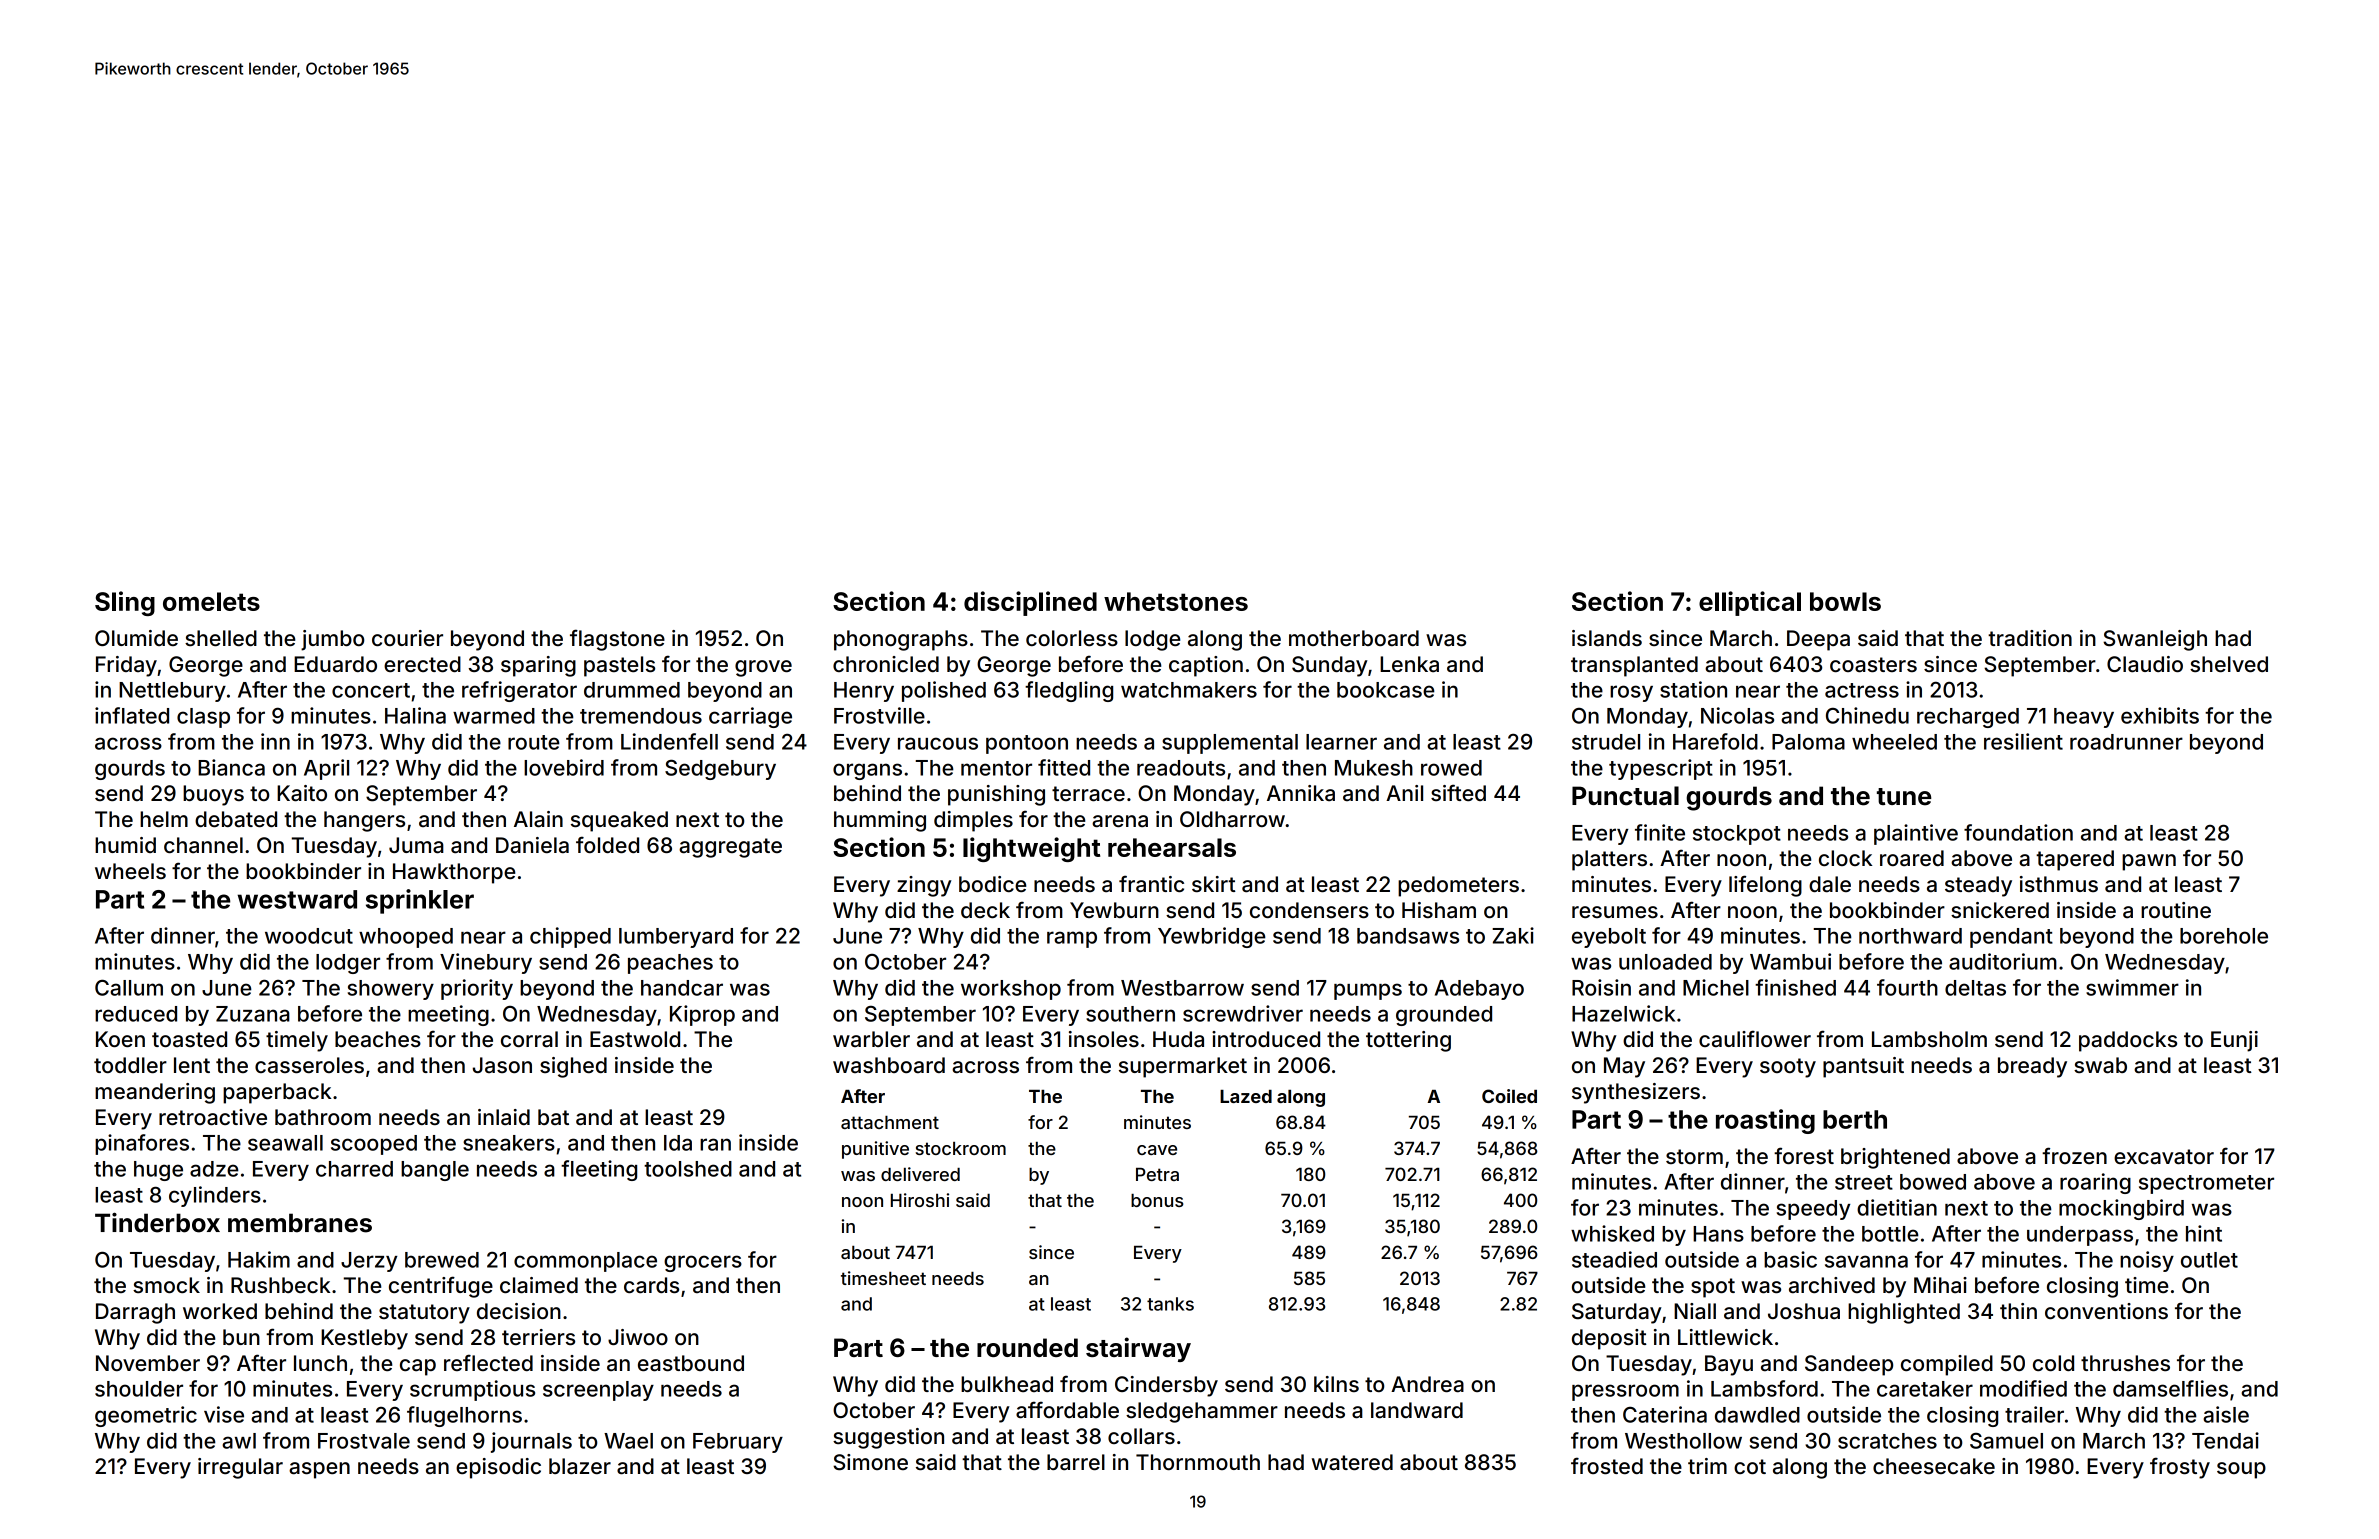  What do you see at coordinates (136, 1014) in the screenshot?
I see `reduced` at bounding box center [136, 1014].
